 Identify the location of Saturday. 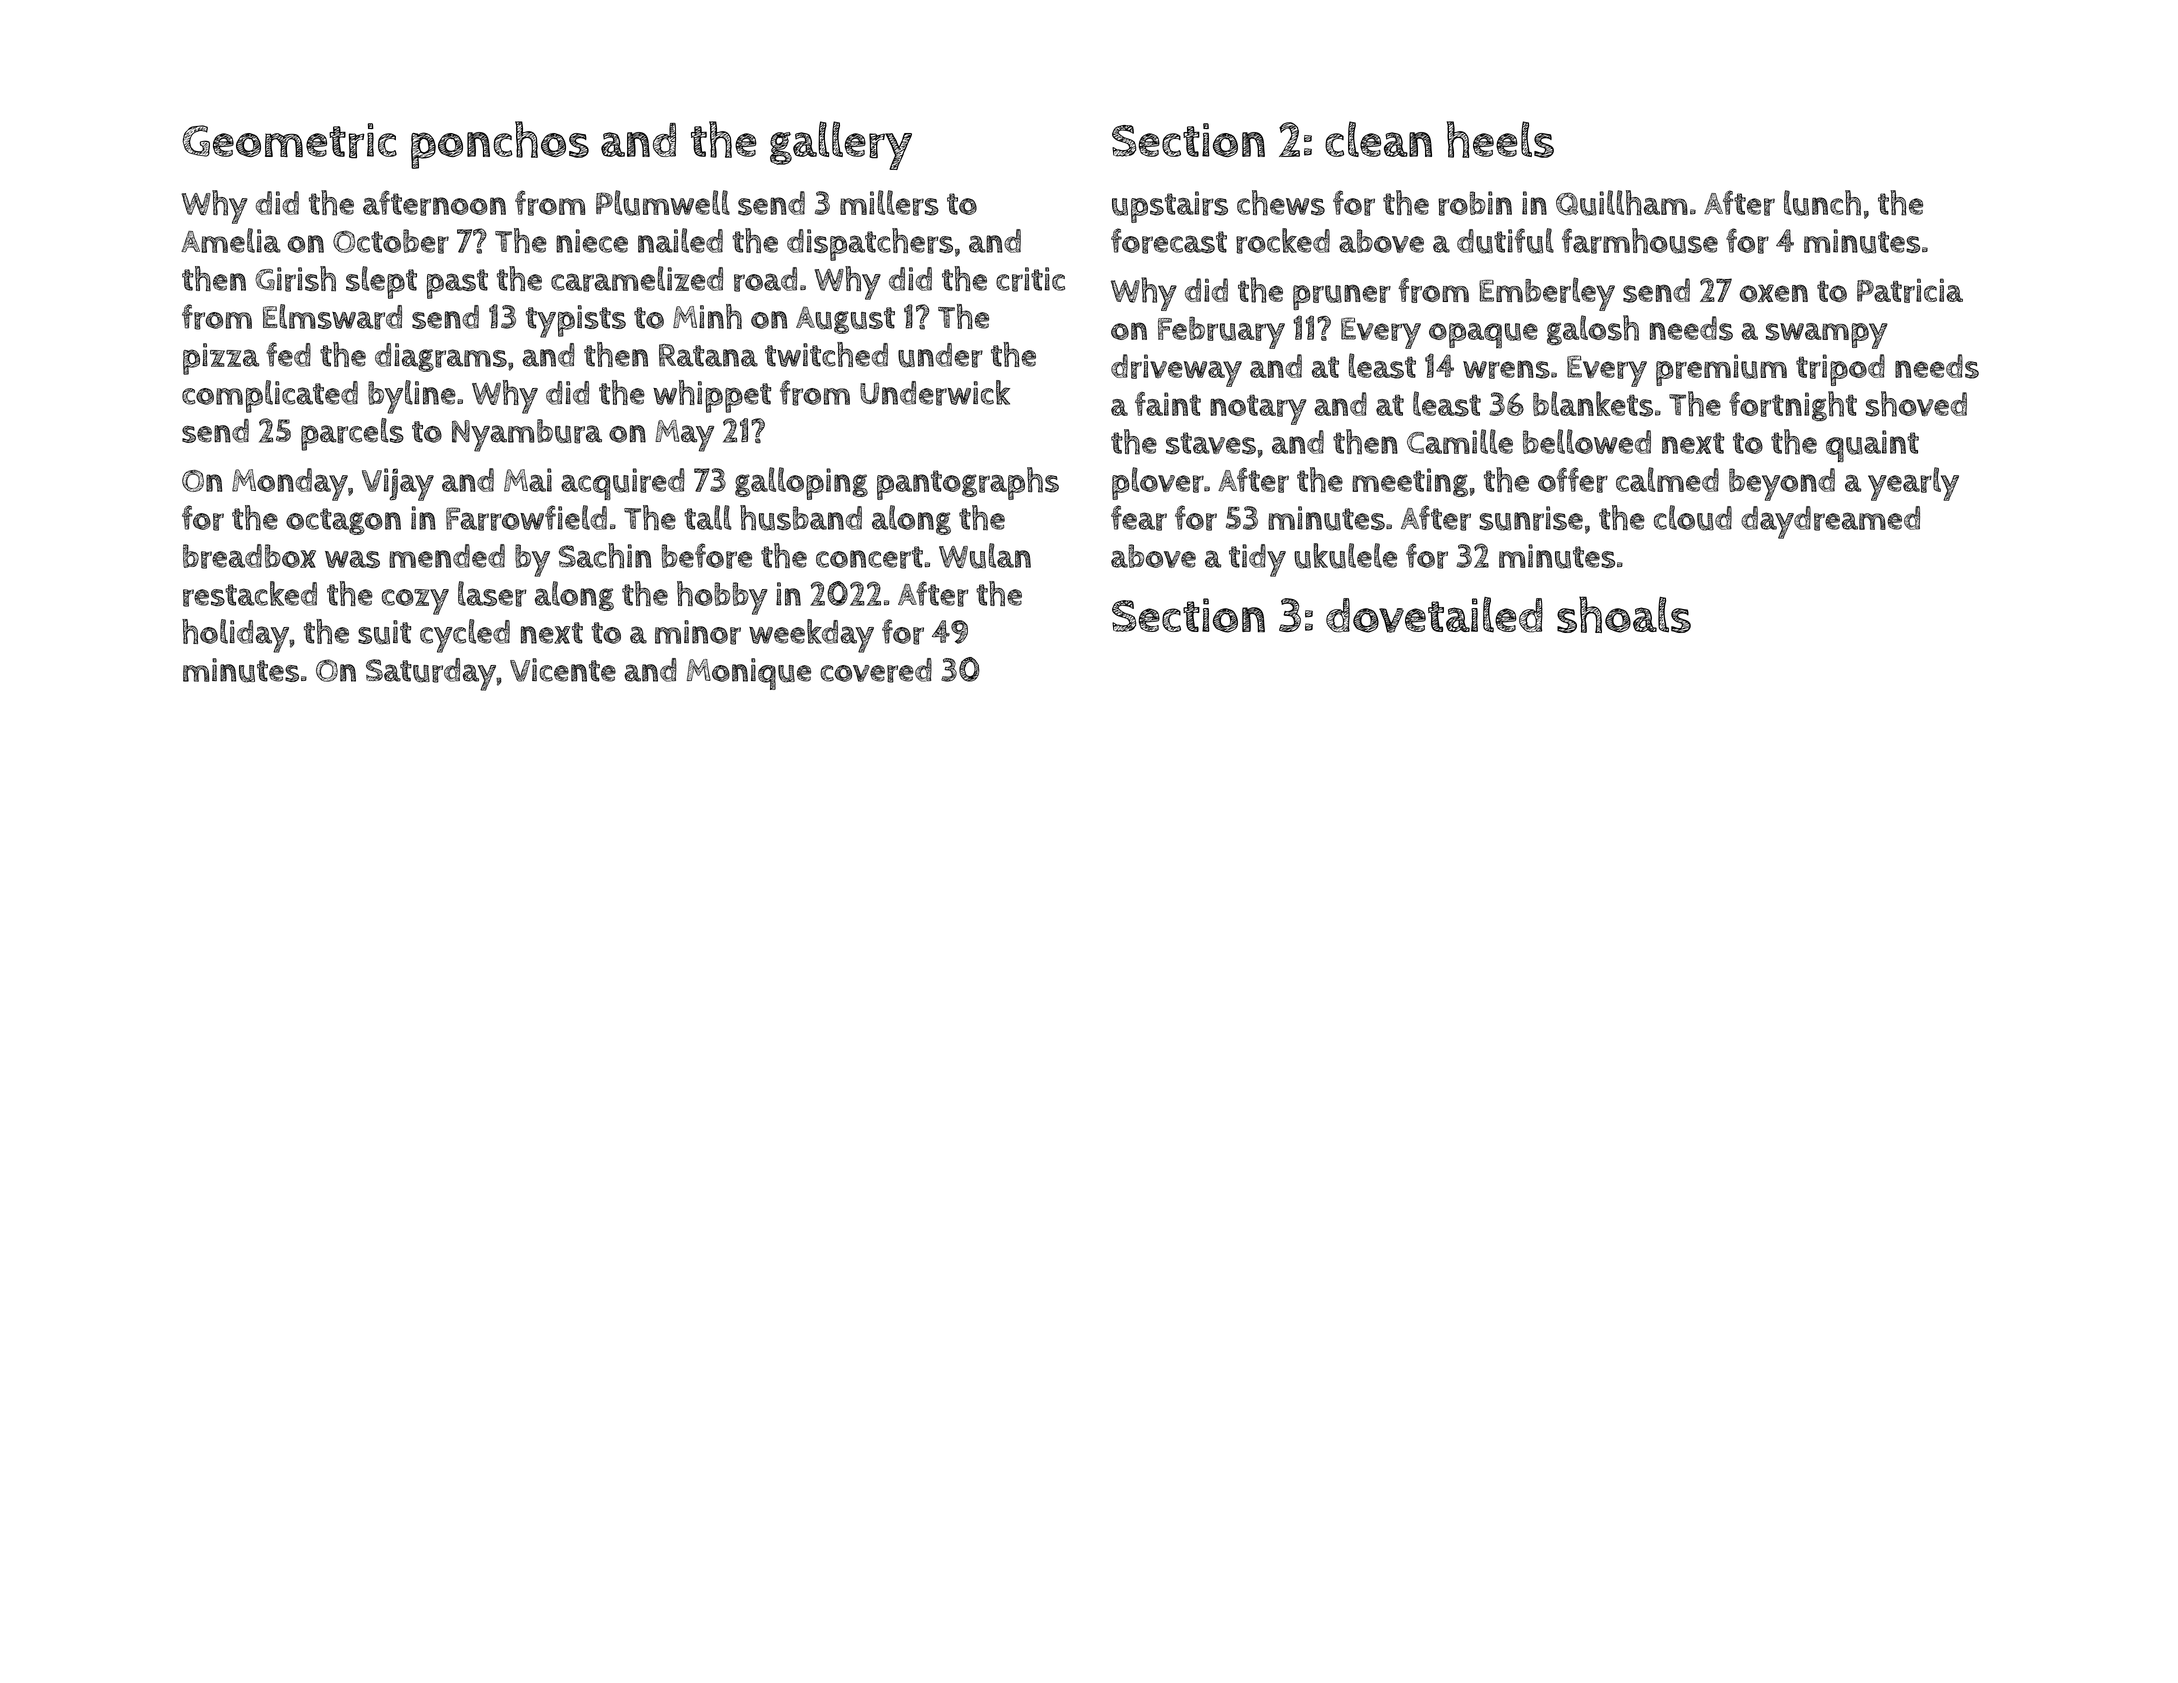
(431, 674).
